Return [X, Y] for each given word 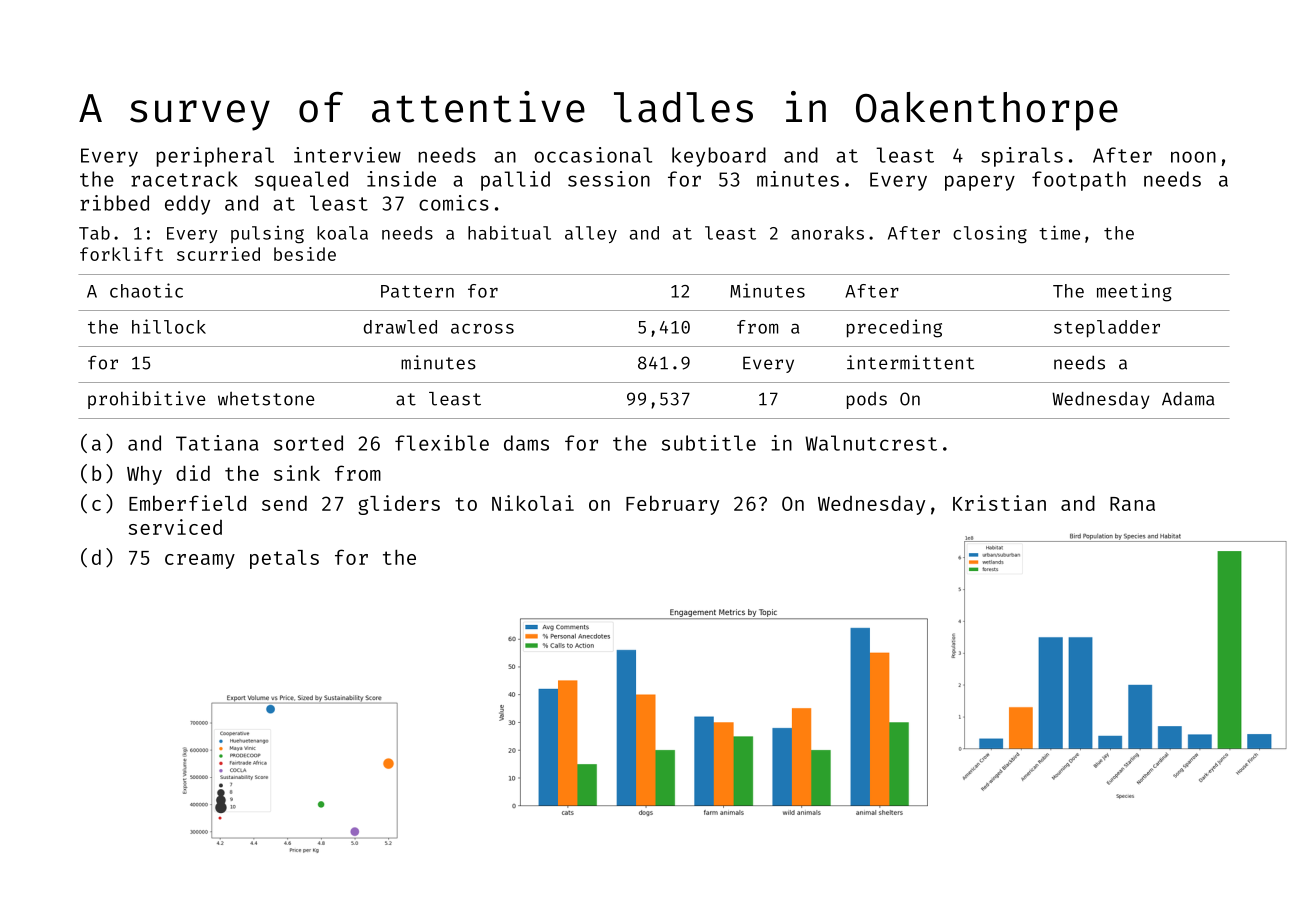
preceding [894, 328]
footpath [1079, 181]
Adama [1188, 398]
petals [284, 559]
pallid [515, 181]
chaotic [146, 290]
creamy [200, 561]
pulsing [267, 234]
